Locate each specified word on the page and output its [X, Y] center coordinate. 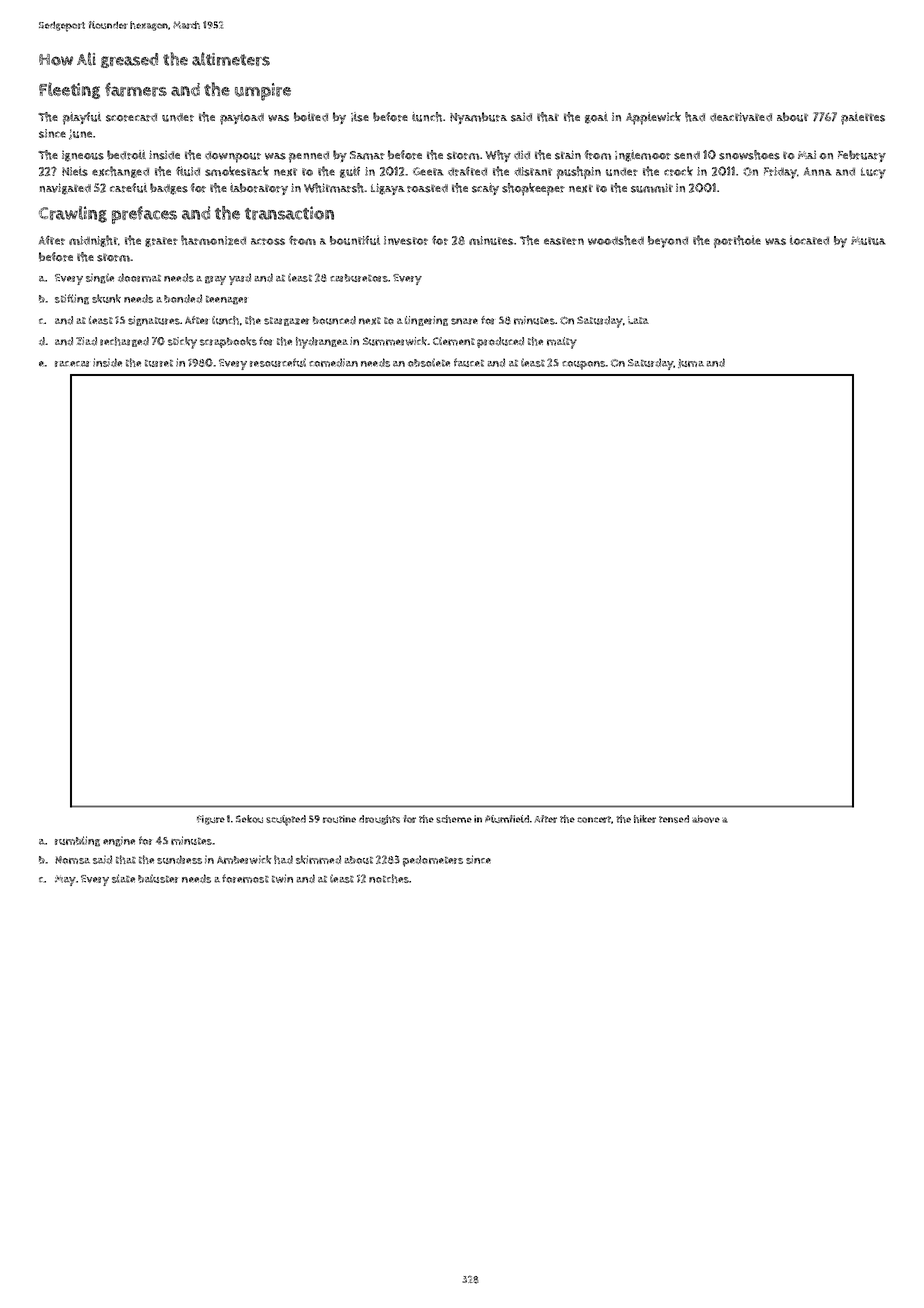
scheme [454, 819]
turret [159, 363]
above [706, 819]
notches [389, 878]
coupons [583, 365]
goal [596, 118]
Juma [691, 363]
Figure [211, 820]
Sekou [249, 819]
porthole [737, 241]
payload [242, 118]
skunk [106, 298]
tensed [674, 819]
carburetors [359, 278]
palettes [863, 118]
